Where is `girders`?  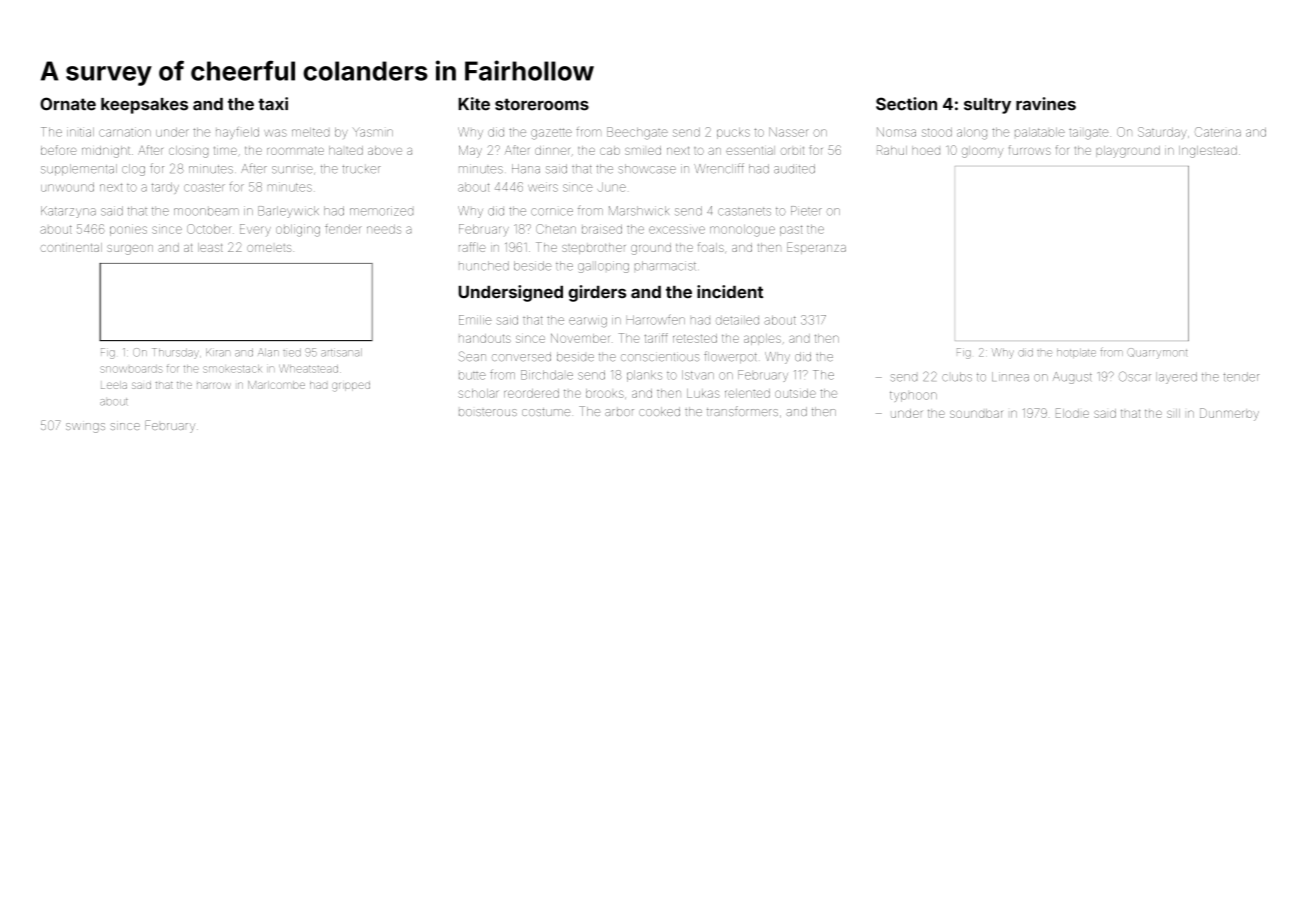 girders is located at coordinates (597, 293).
